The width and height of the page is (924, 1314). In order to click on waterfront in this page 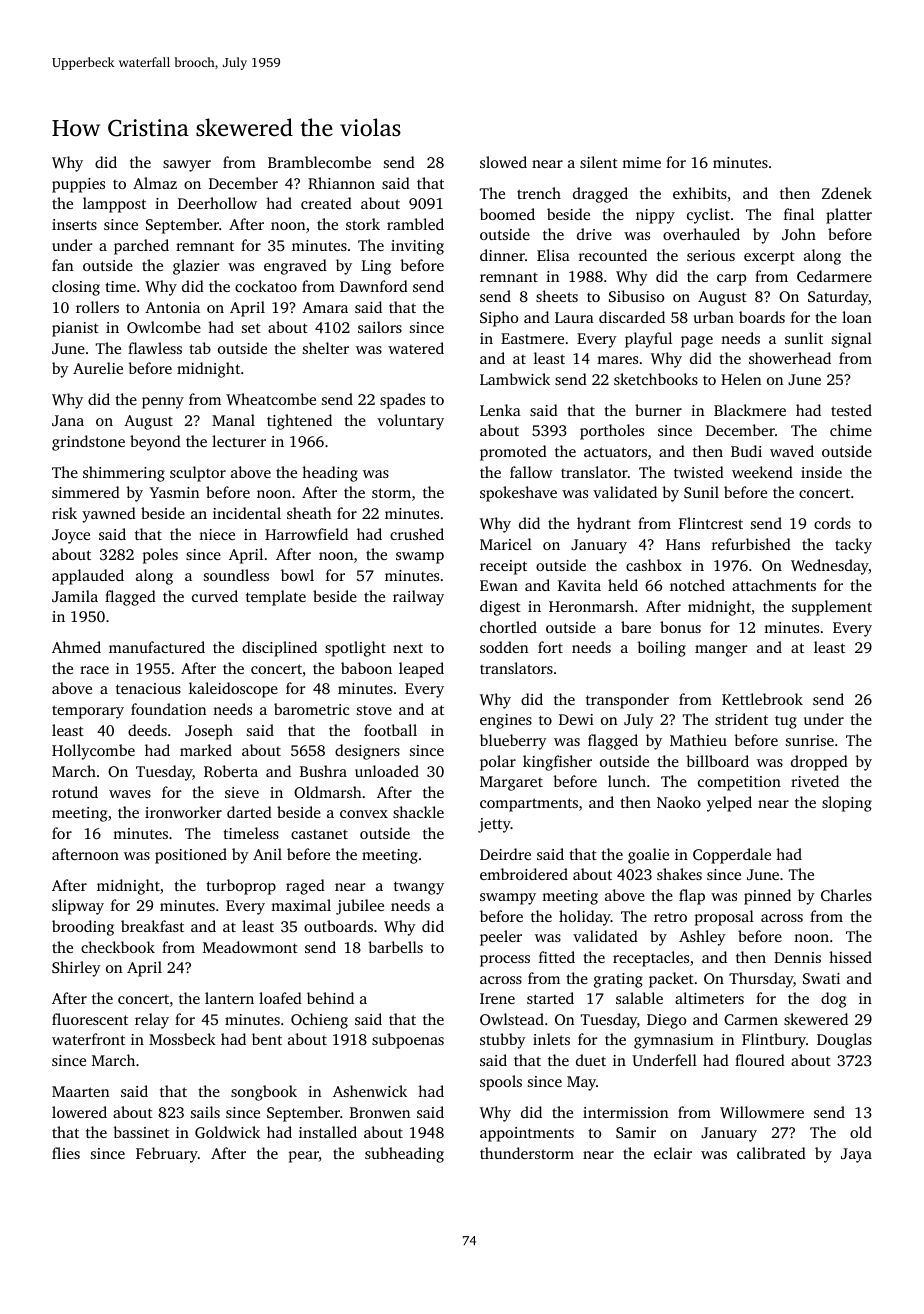, I will do `click(88, 1039)`.
